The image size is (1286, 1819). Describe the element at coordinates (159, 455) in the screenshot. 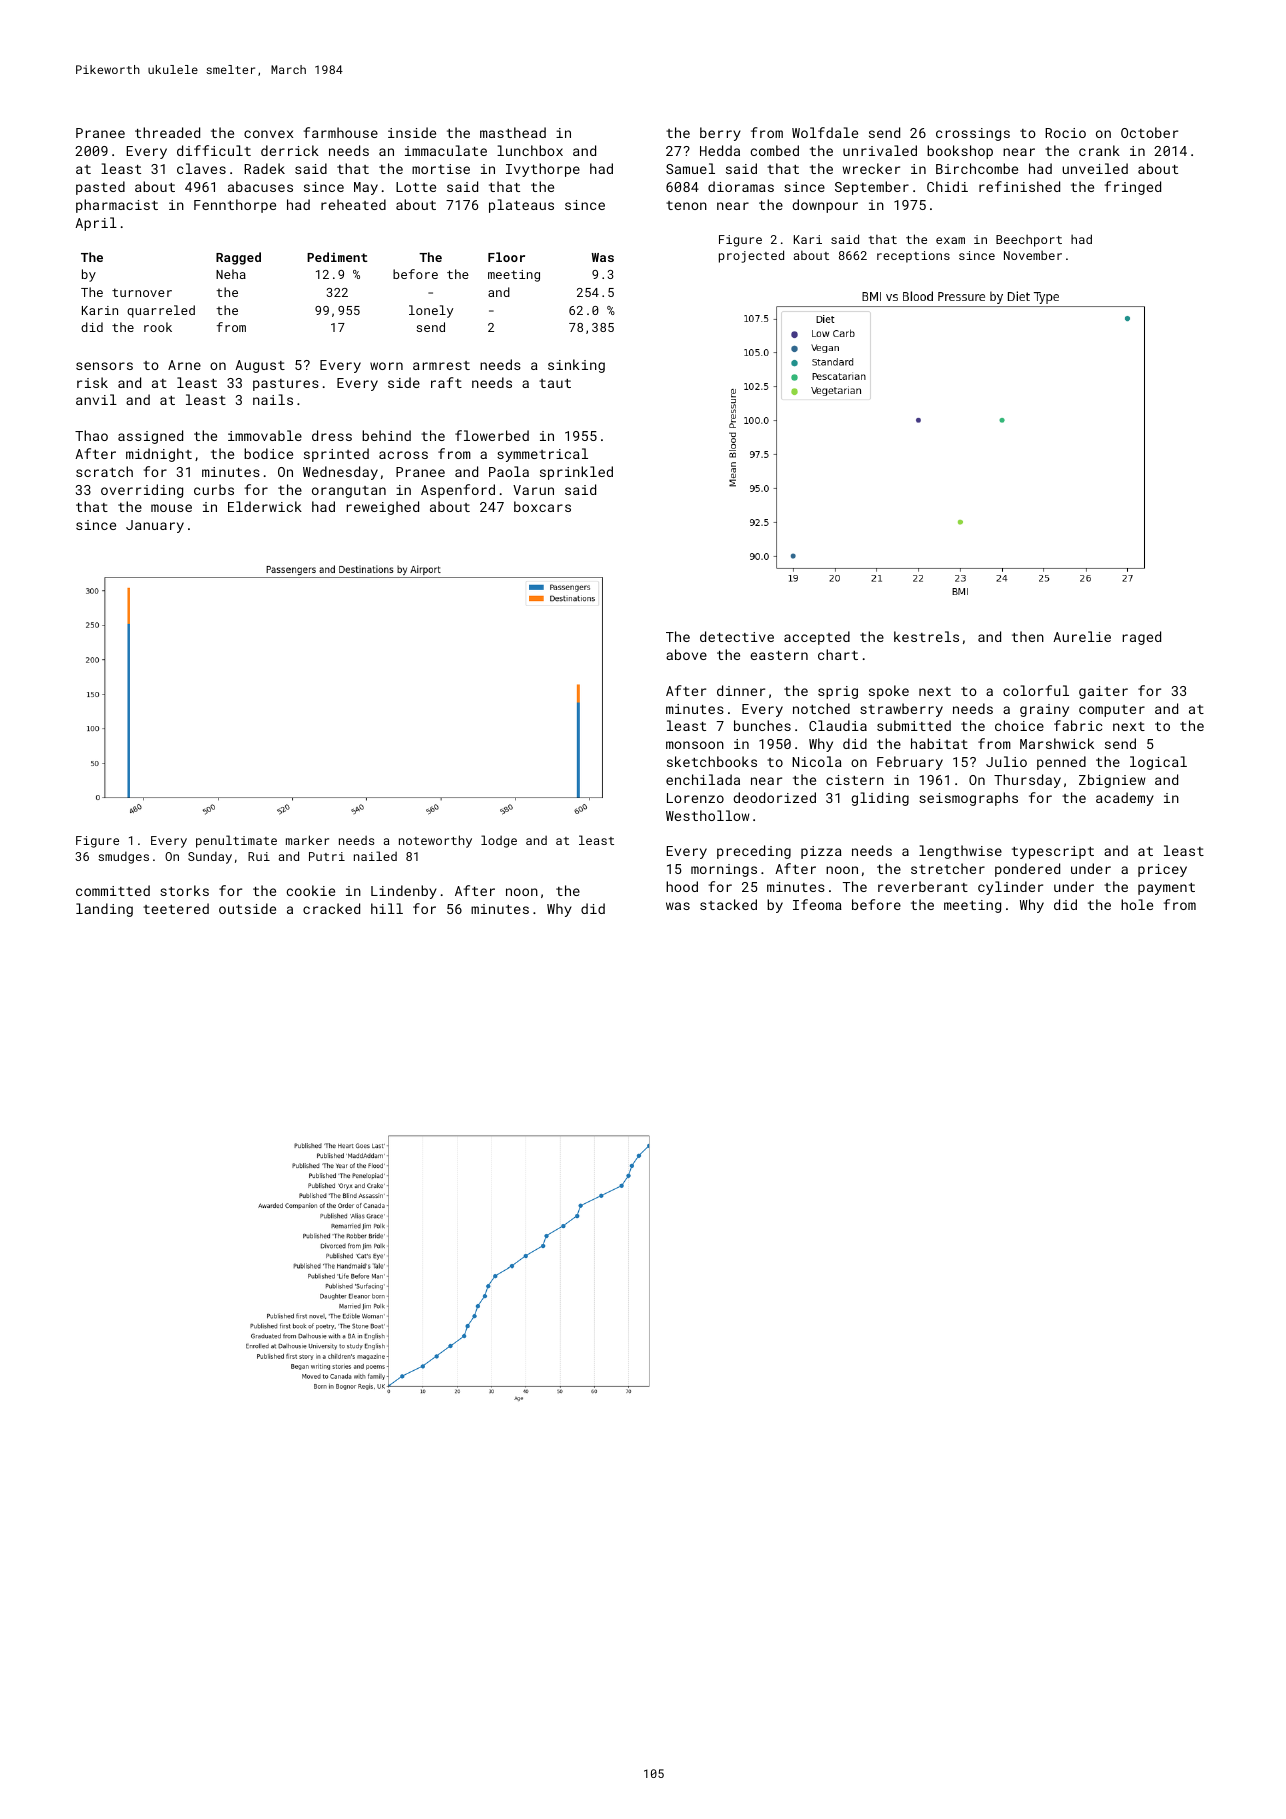

I see `midnight` at that location.
